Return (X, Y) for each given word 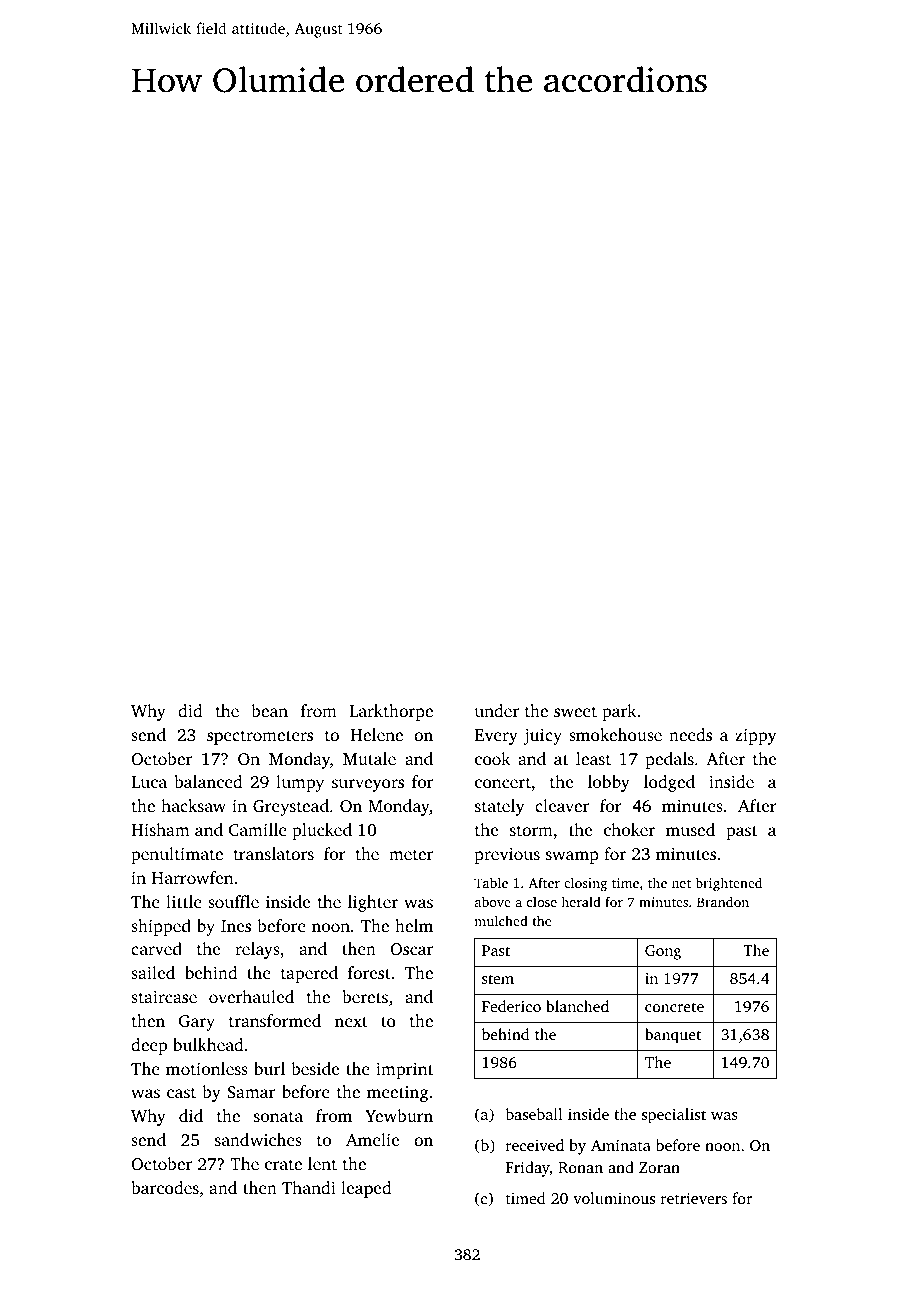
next (351, 1021)
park (619, 712)
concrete (674, 1007)
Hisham (160, 829)
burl (269, 1068)
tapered (309, 974)
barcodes (165, 1187)
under (496, 710)
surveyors (368, 785)
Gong (663, 952)
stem (498, 979)
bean (270, 710)
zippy (755, 737)
